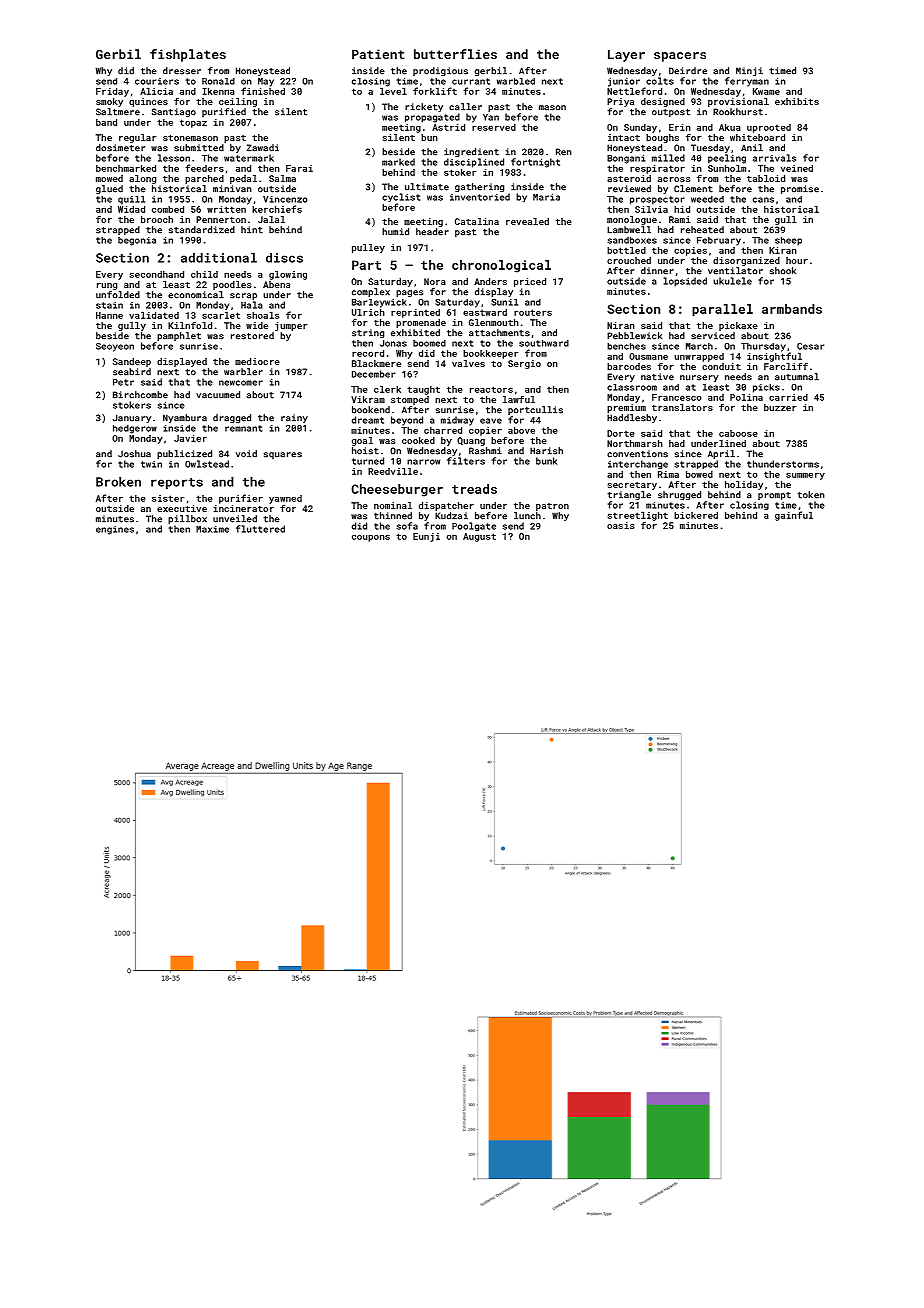 This screenshot has height=1308, width=924. Describe the element at coordinates (207, 464) in the screenshot. I see `Owlstead` at that location.
